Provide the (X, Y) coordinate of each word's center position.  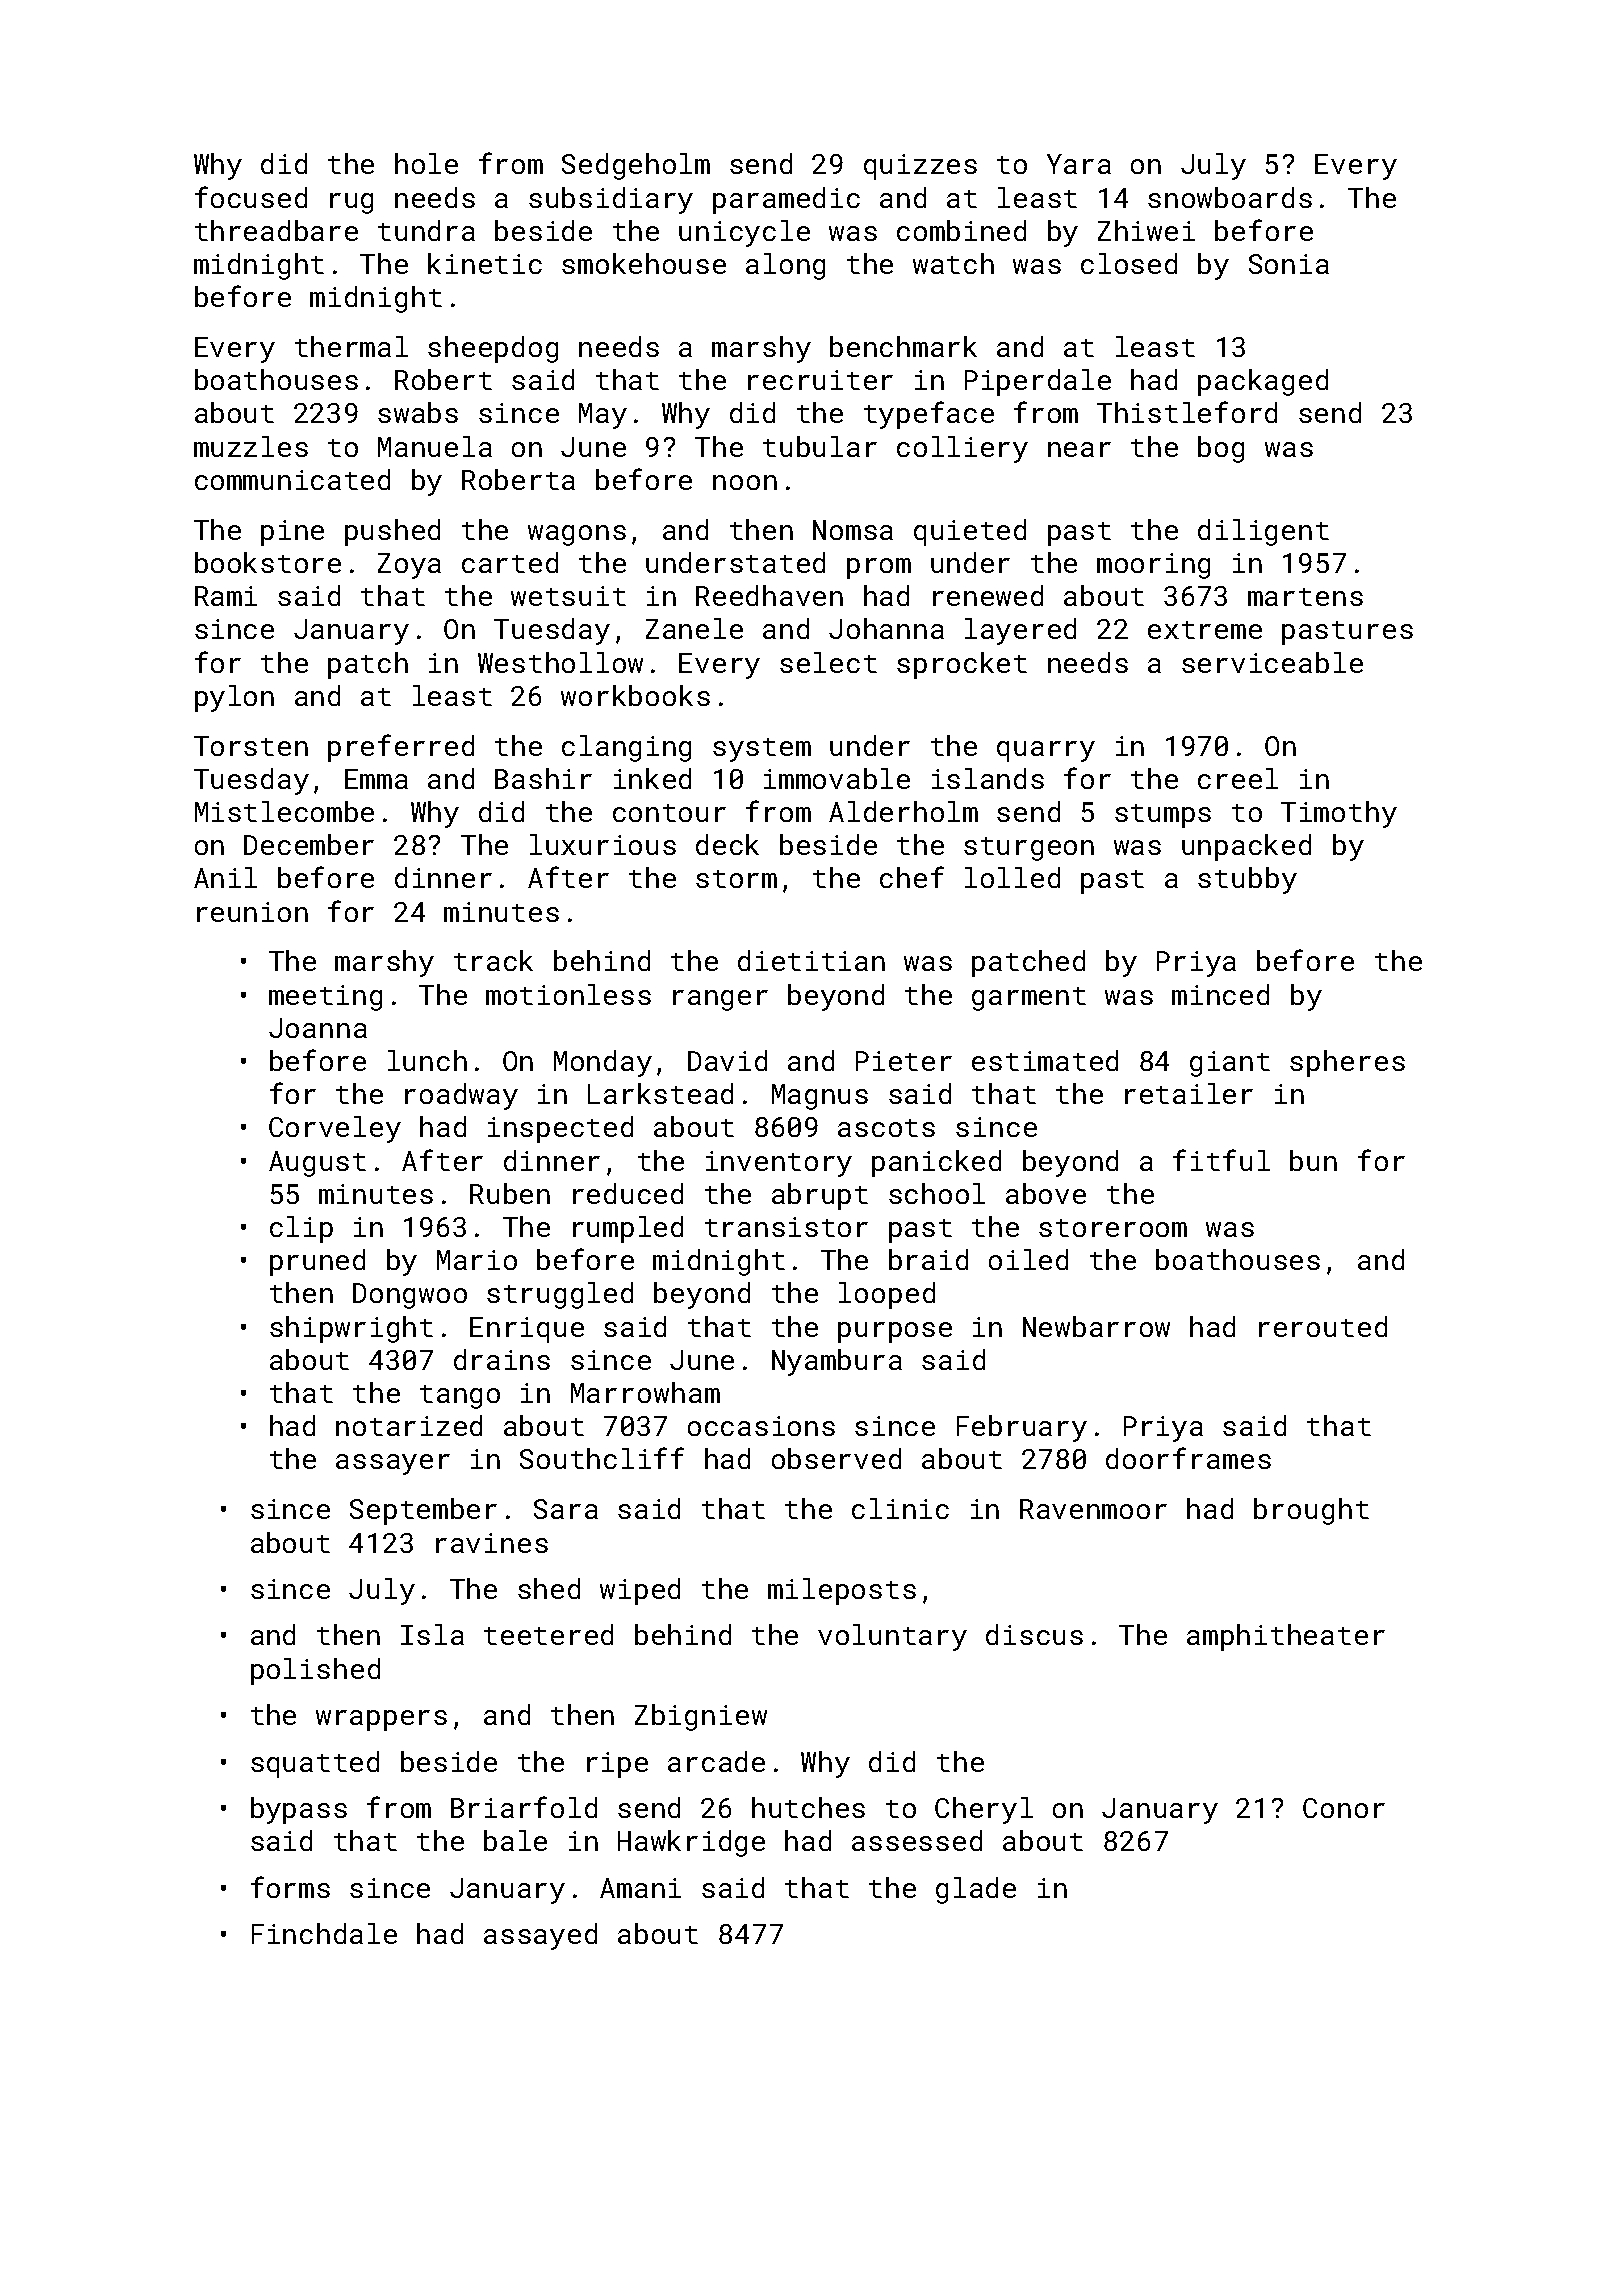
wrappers (381, 1720)
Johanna (886, 628)
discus (1034, 1634)
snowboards (1230, 197)
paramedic (786, 200)
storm (736, 879)
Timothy (1339, 814)
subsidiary (611, 200)
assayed (540, 1936)
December (309, 844)
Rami (226, 596)
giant (1230, 1064)
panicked (936, 1163)
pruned (317, 1262)
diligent (1263, 532)
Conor (1344, 1808)
